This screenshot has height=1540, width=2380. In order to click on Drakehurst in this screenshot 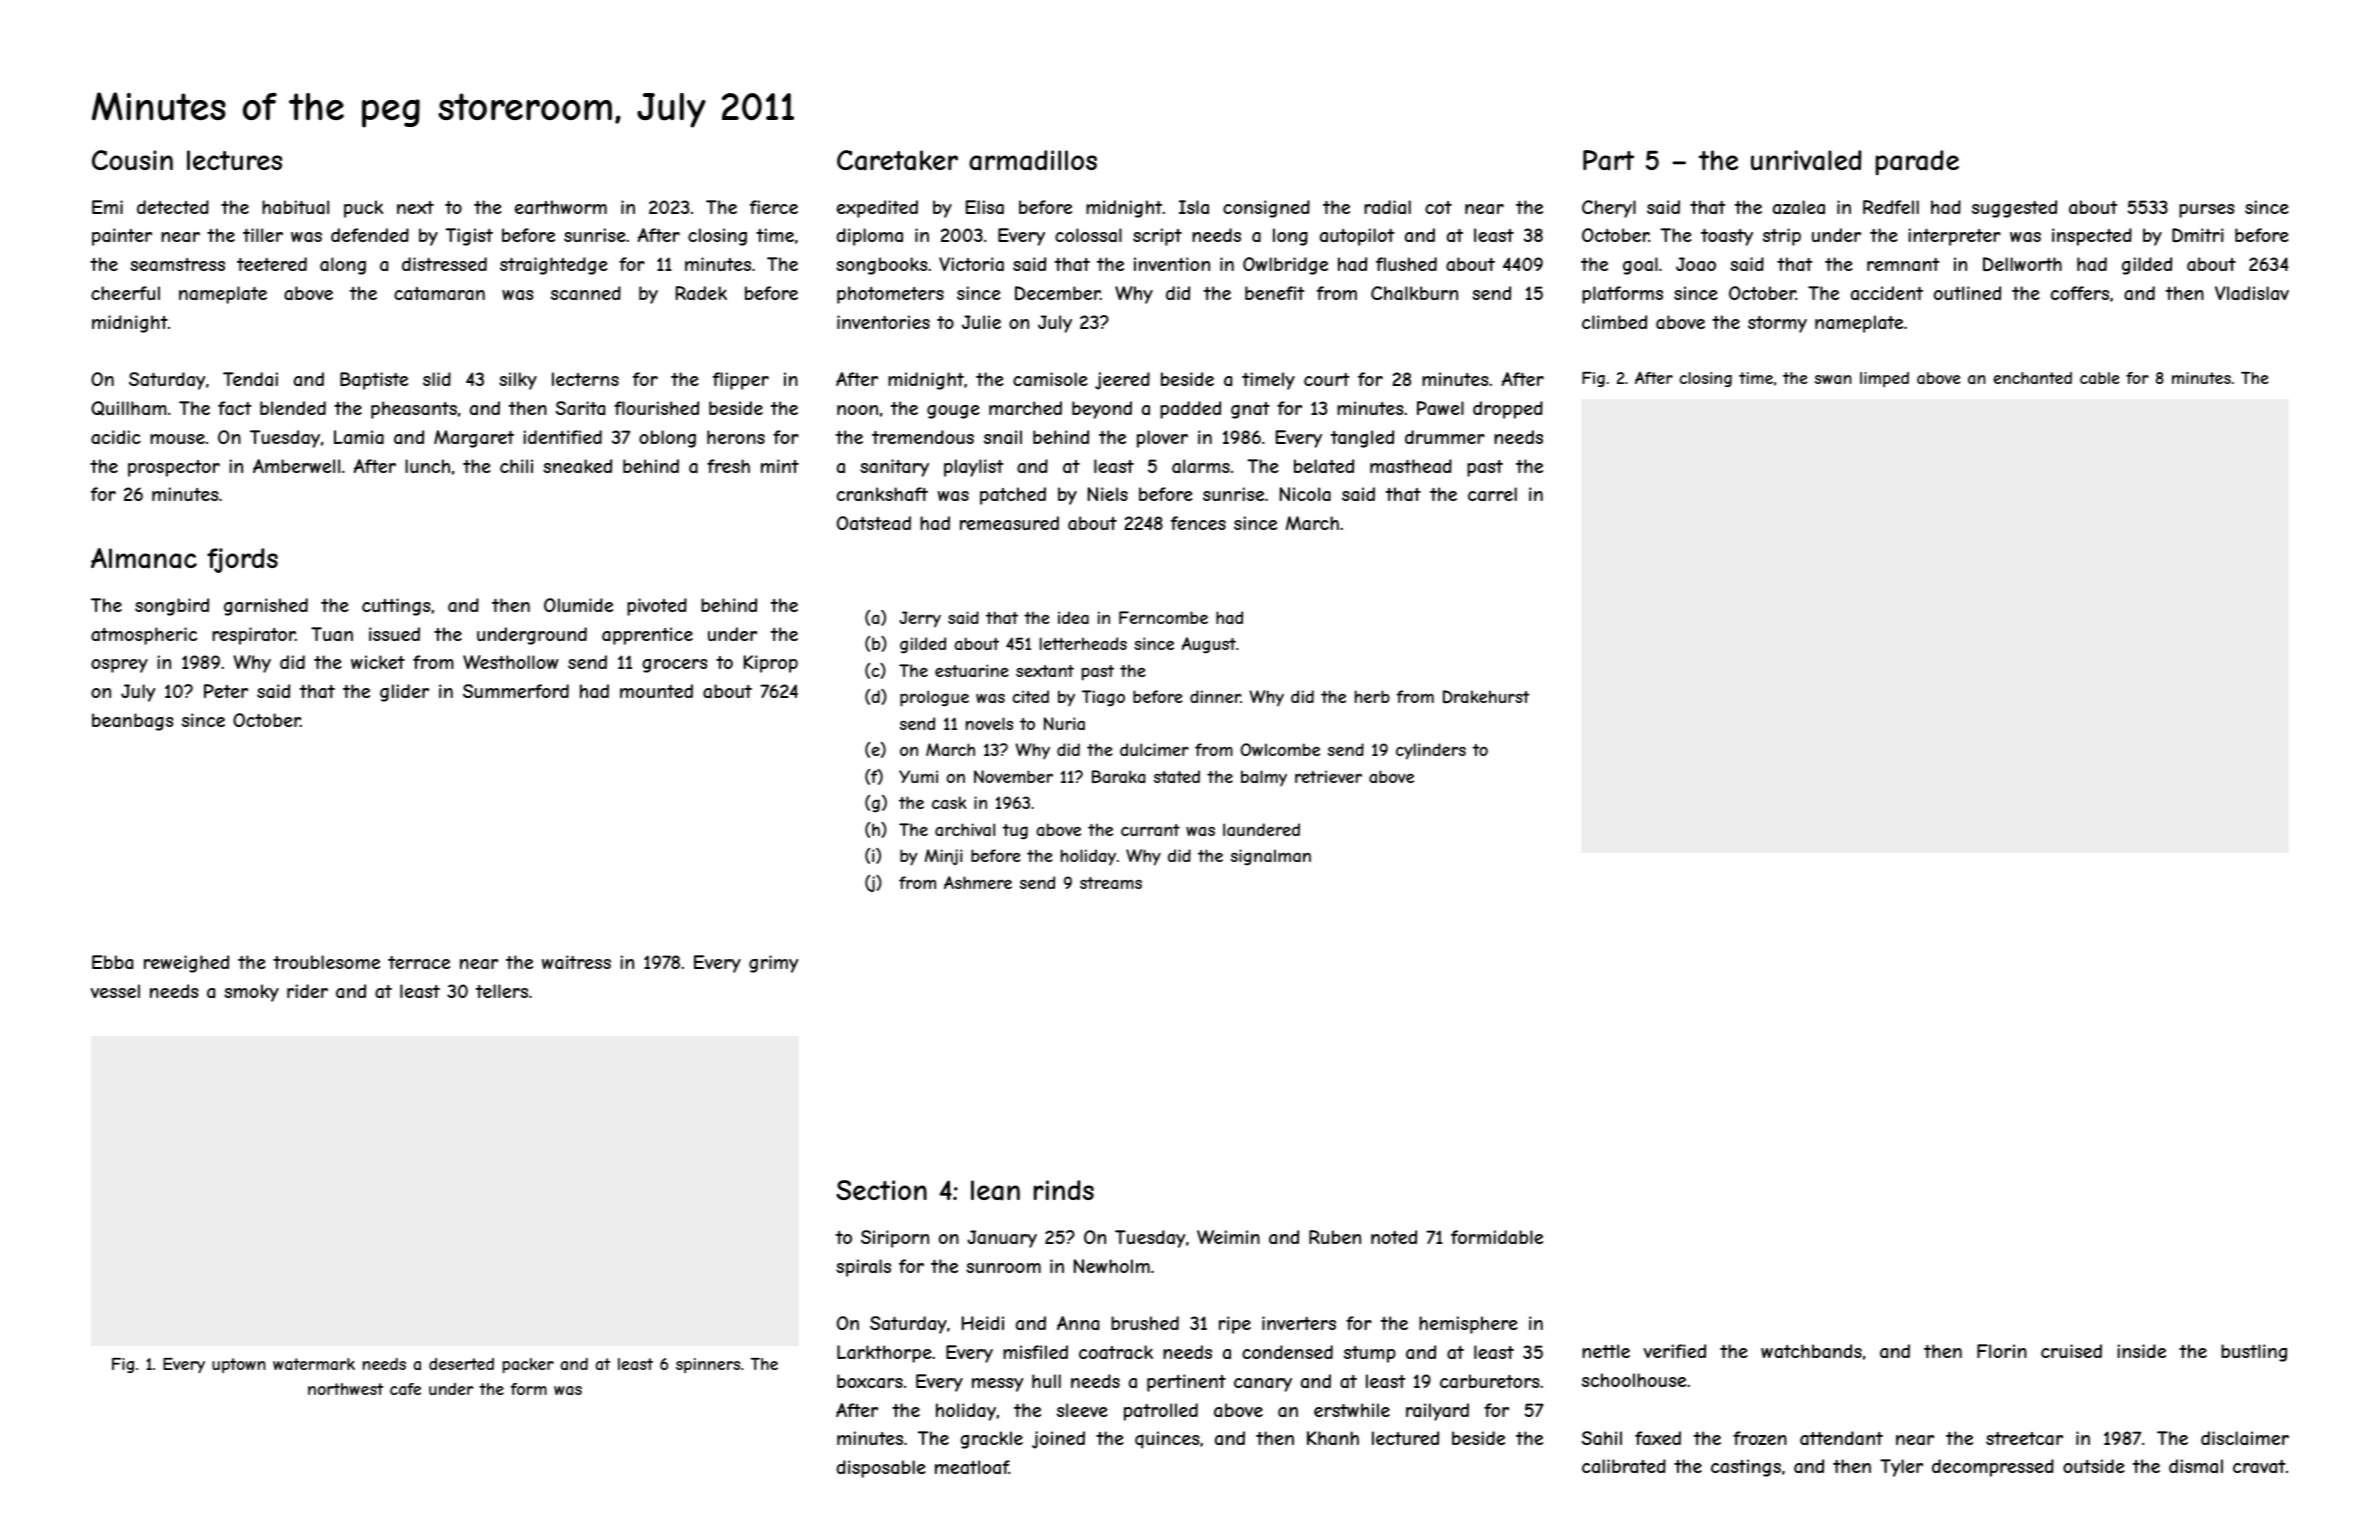, I will do `click(1486, 696)`.
